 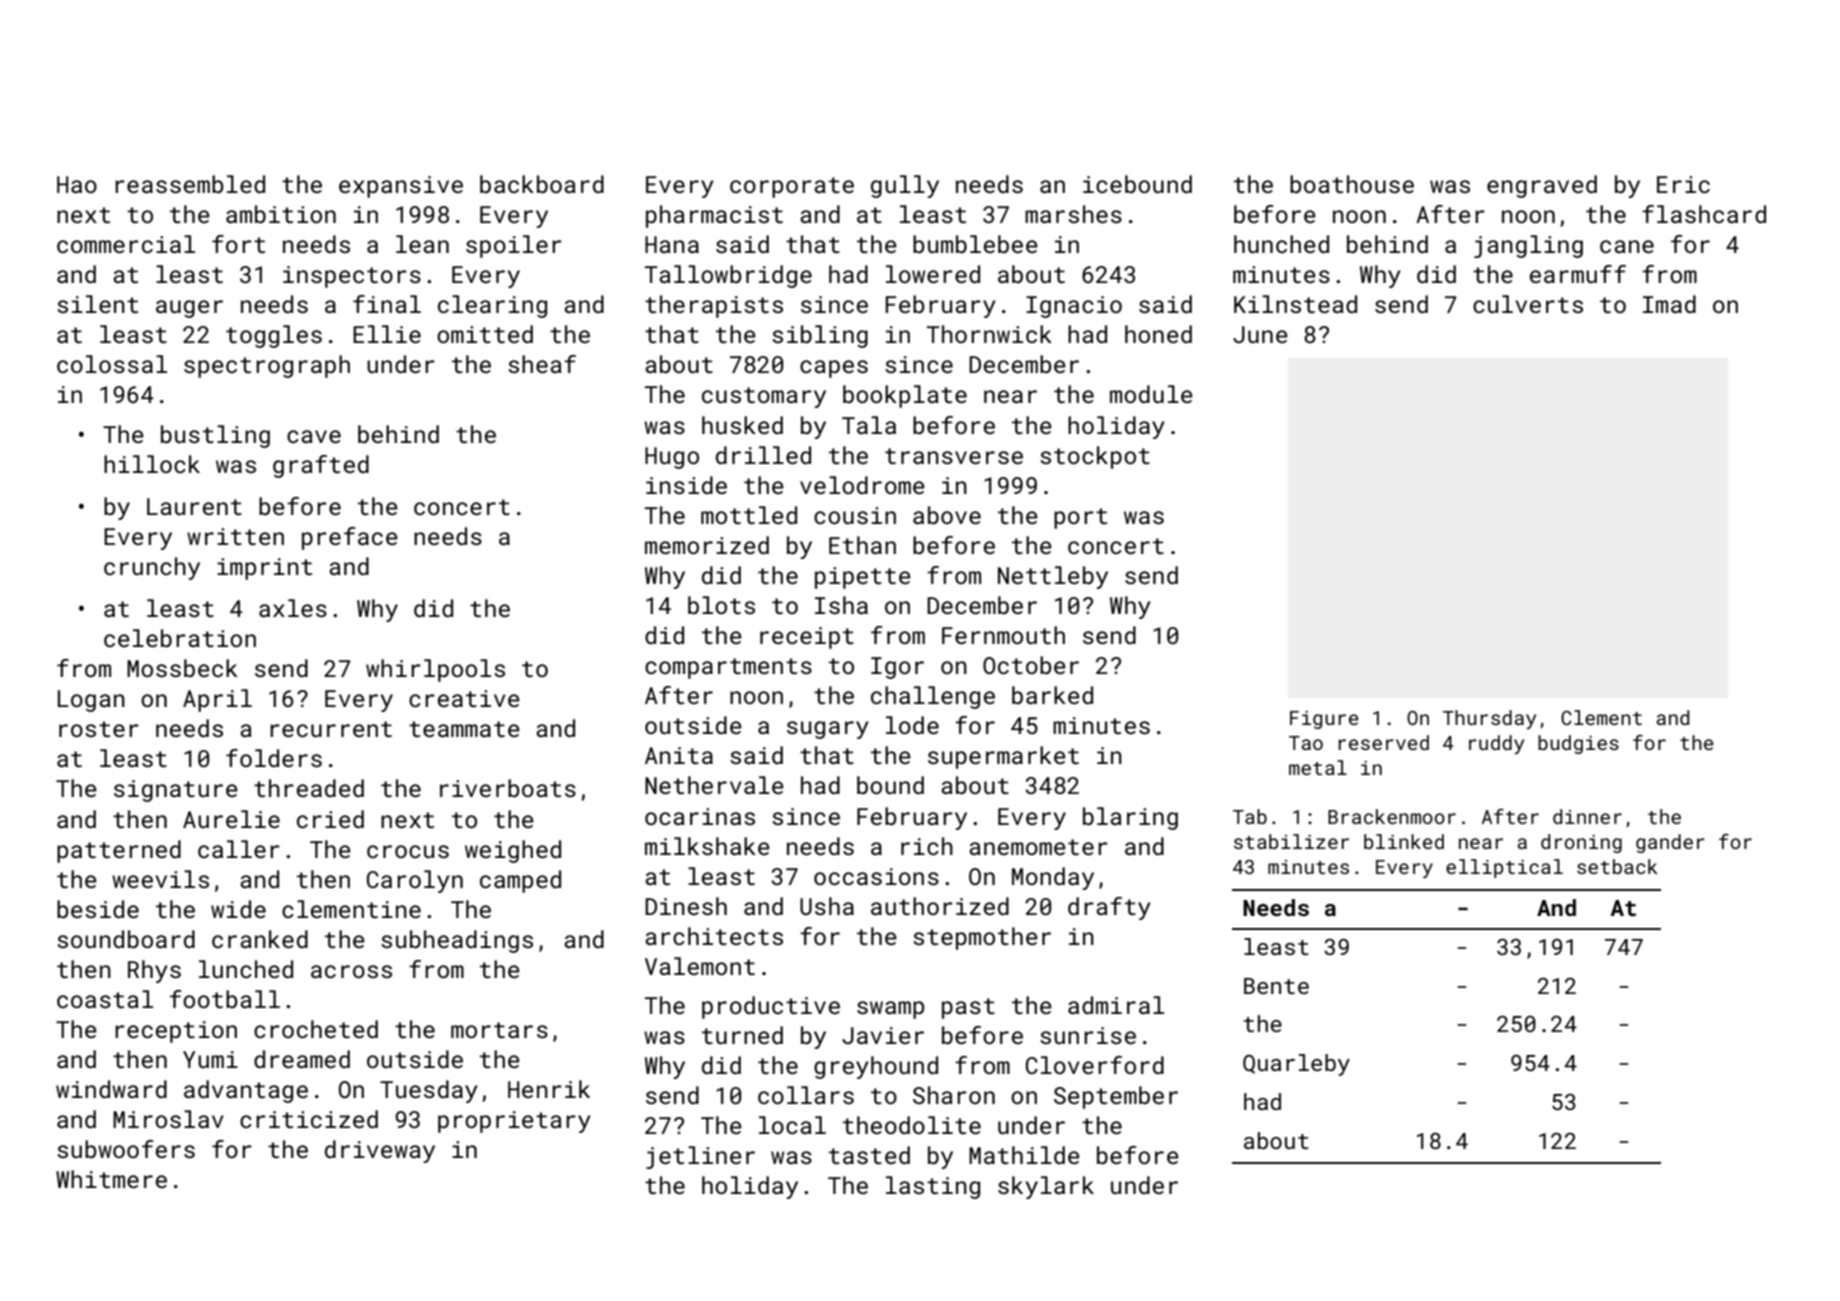 What do you see at coordinates (933, 697) in the screenshot?
I see `challenge` at bounding box center [933, 697].
